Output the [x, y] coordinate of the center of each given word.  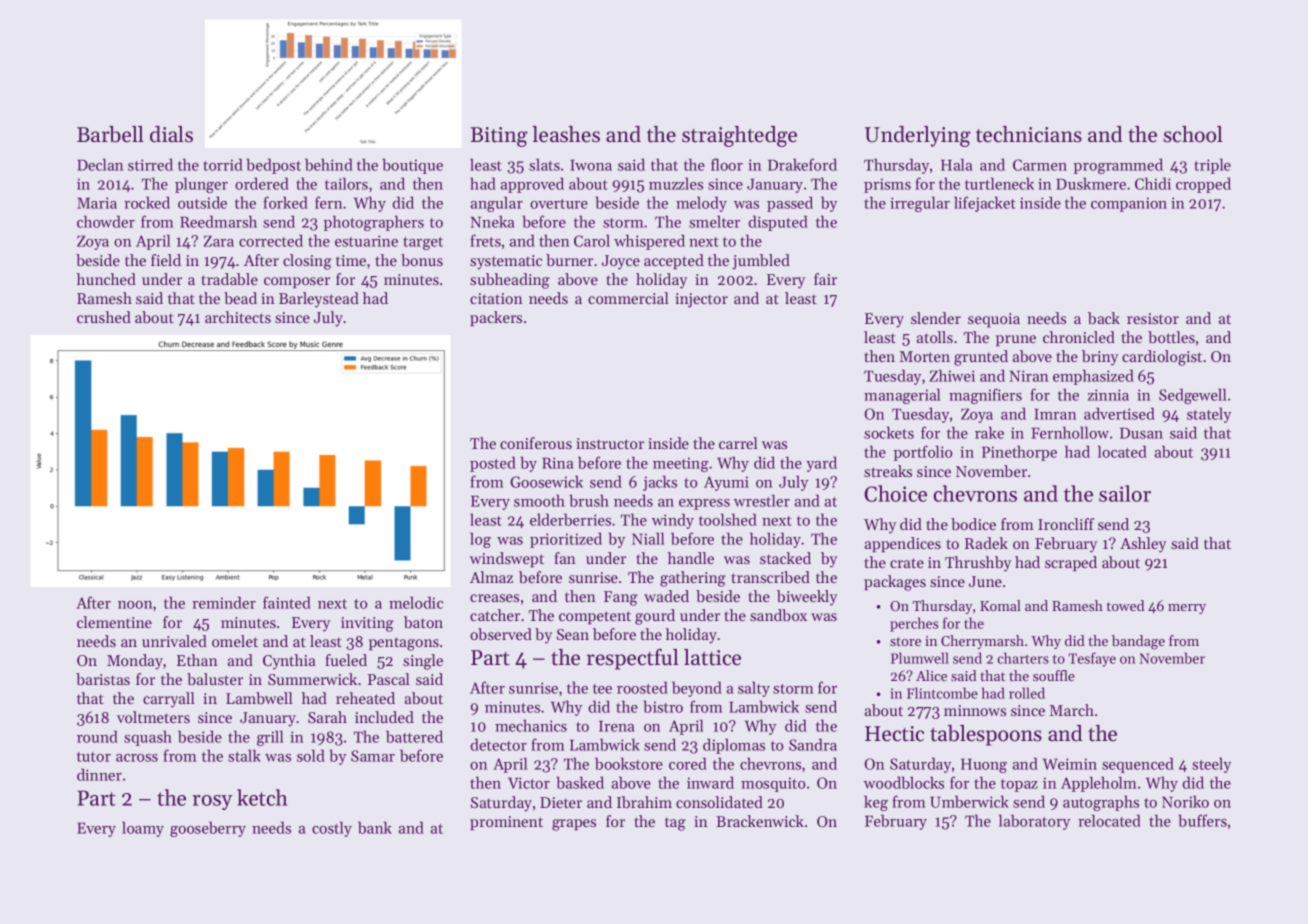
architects [238, 317]
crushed [104, 317]
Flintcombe [942, 693]
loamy [143, 829]
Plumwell [920, 658]
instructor [610, 443]
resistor [1153, 318]
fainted [287, 602]
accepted [674, 261]
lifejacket [985, 204]
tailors [346, 183]
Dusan [1141, 433]
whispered [649, 242]
